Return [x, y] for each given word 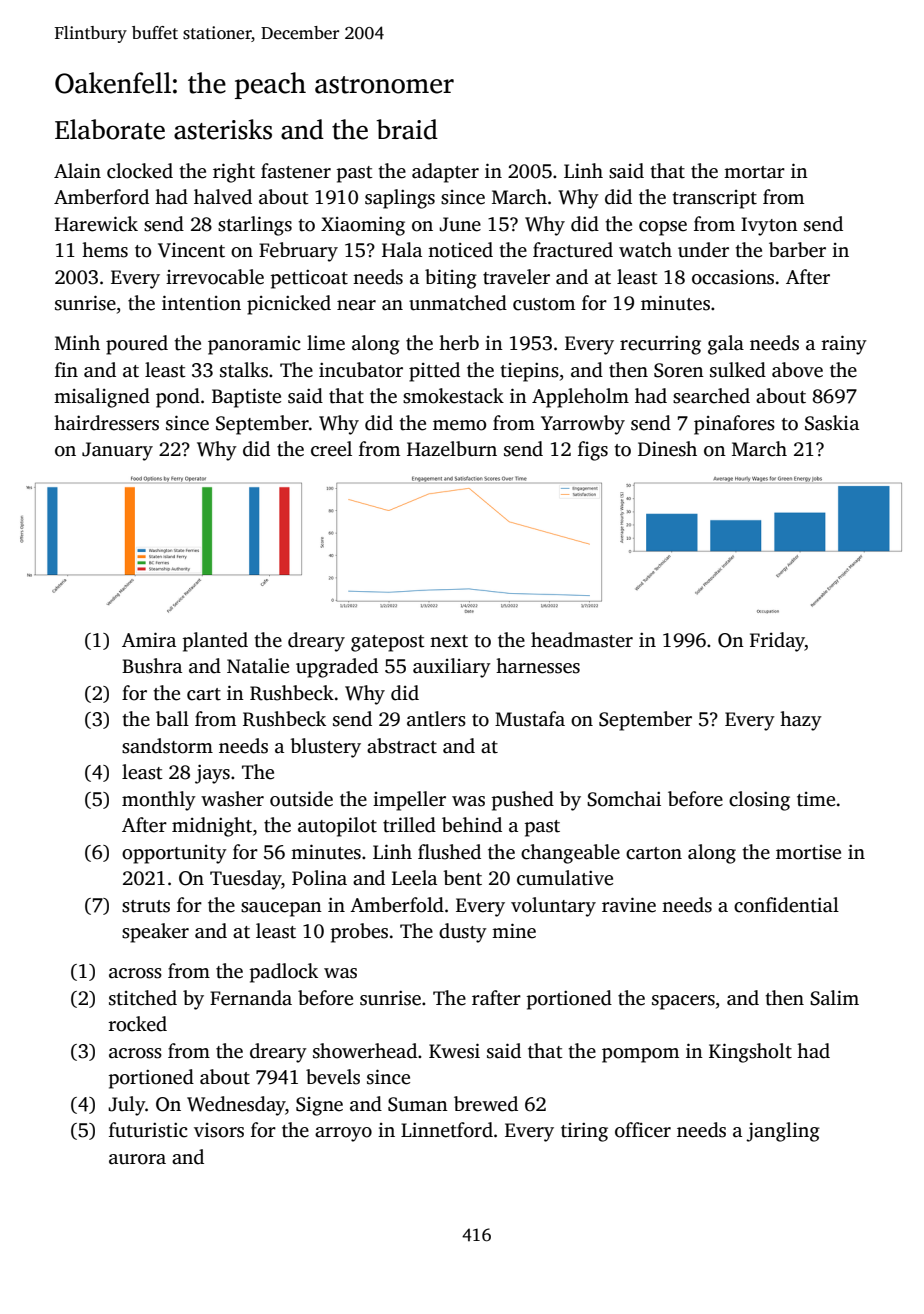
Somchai [624, 799]
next [449, 641]
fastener [296, 171]
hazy [801, 721]
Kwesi [454, 1051]
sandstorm [167, 746]
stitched [143, 998]
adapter [445, 173]
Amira [149, 640]
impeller [409, 801]
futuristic [148, 1130]
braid [407, 129]
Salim [834, 998]
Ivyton [769, 226]
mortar [754, 172]
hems [105, 250]
